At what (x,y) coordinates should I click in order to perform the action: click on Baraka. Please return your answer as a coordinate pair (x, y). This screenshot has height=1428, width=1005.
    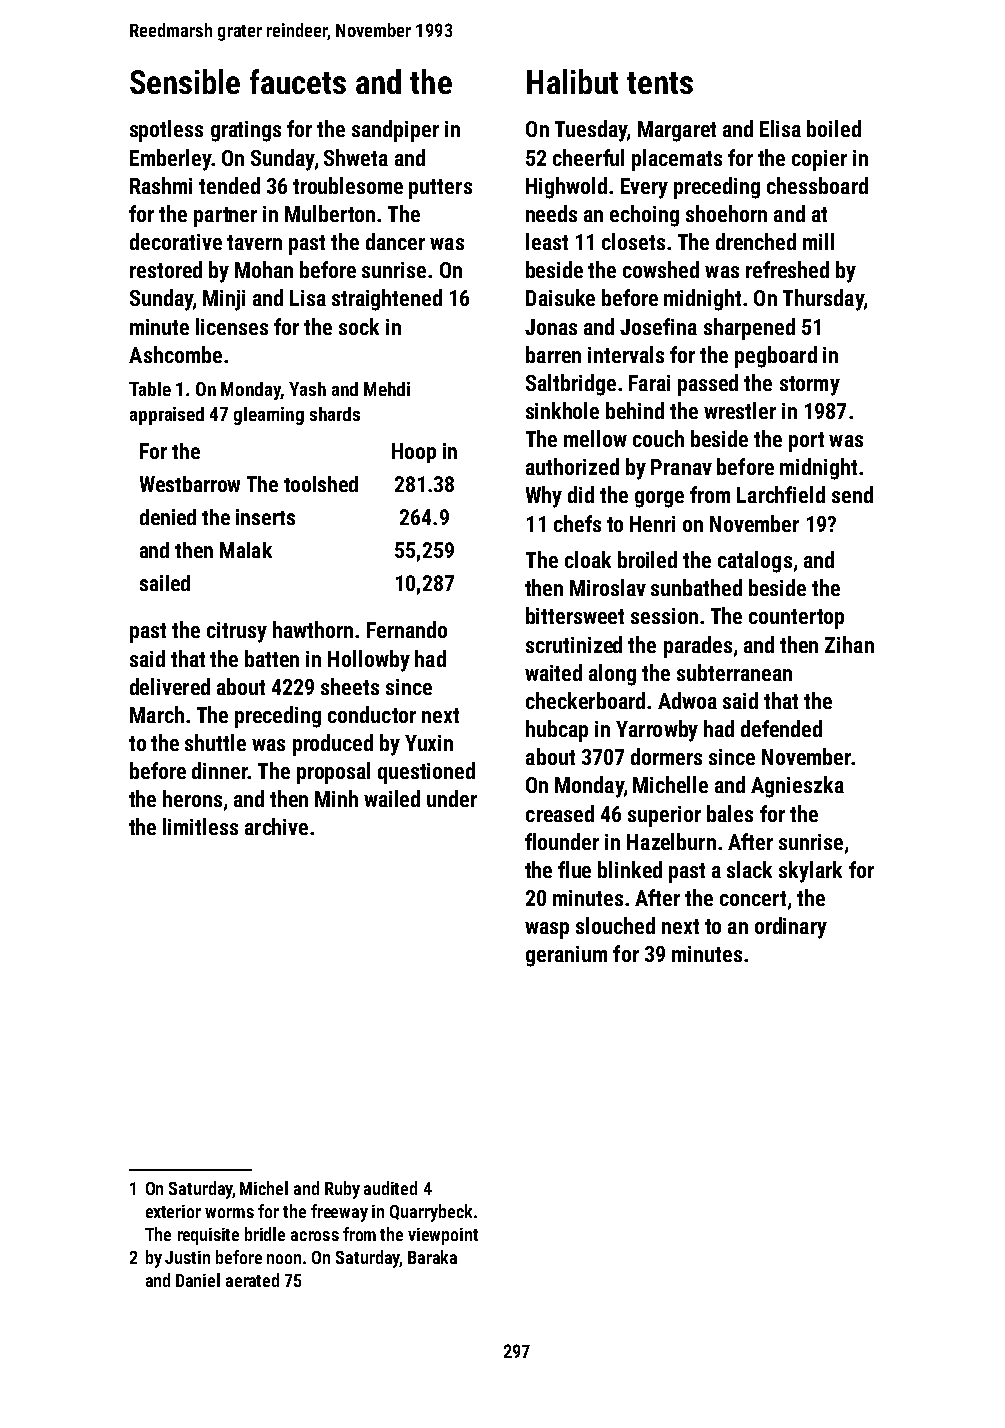
    Looking at the image, I should click on (432, 1257).
